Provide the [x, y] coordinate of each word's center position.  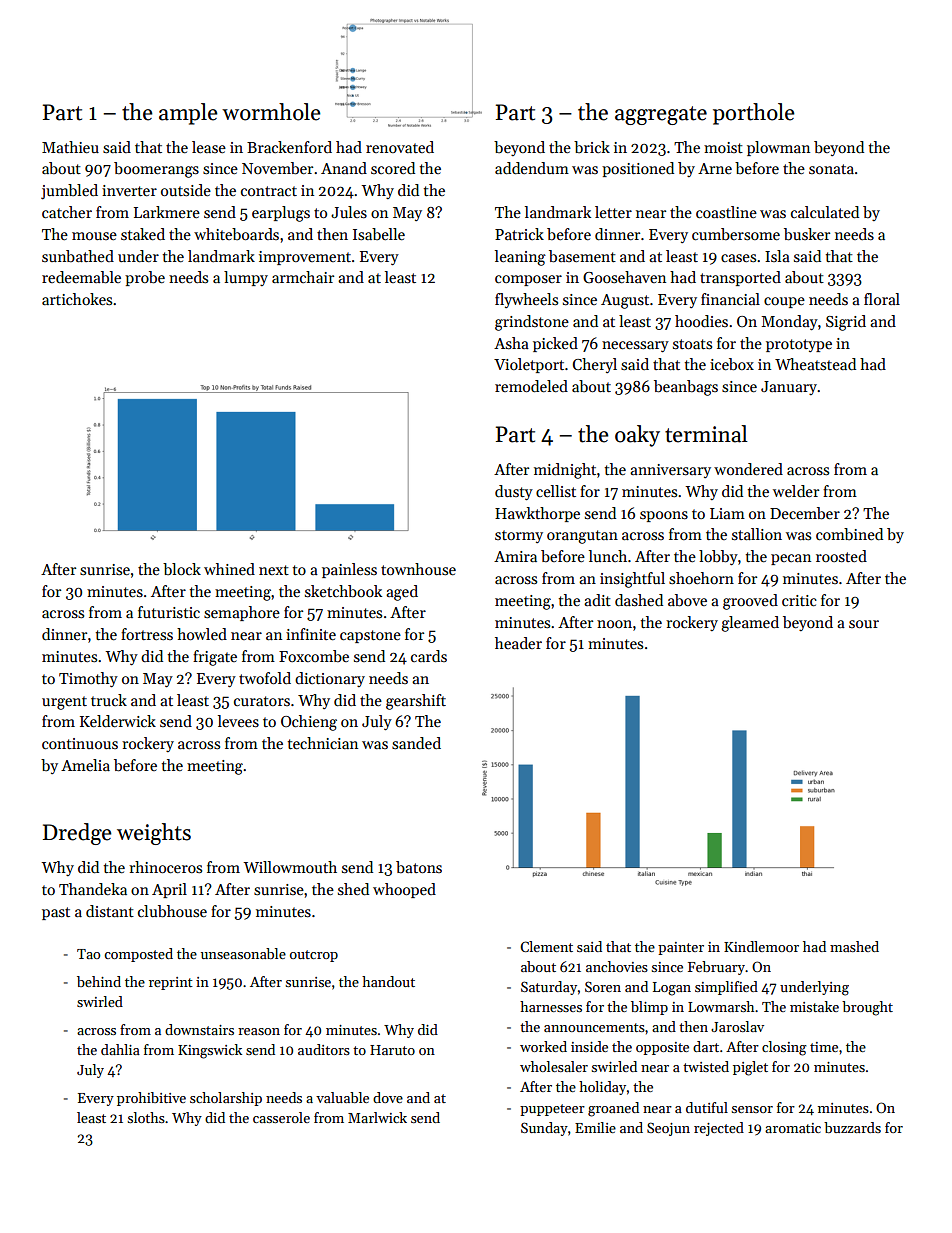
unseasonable [243, 953]
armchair [303, 277]
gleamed [750, 624]
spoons [664, 516]
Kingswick [210, 1051]
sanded [416, 743]
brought [867, 1008]
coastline [726, 212]
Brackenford [289, 147]
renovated [400, 147]
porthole [753, 114]
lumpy [246, 278]
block [182, 569]
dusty [514, 492]
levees [238, 721]
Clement [546, 946]
